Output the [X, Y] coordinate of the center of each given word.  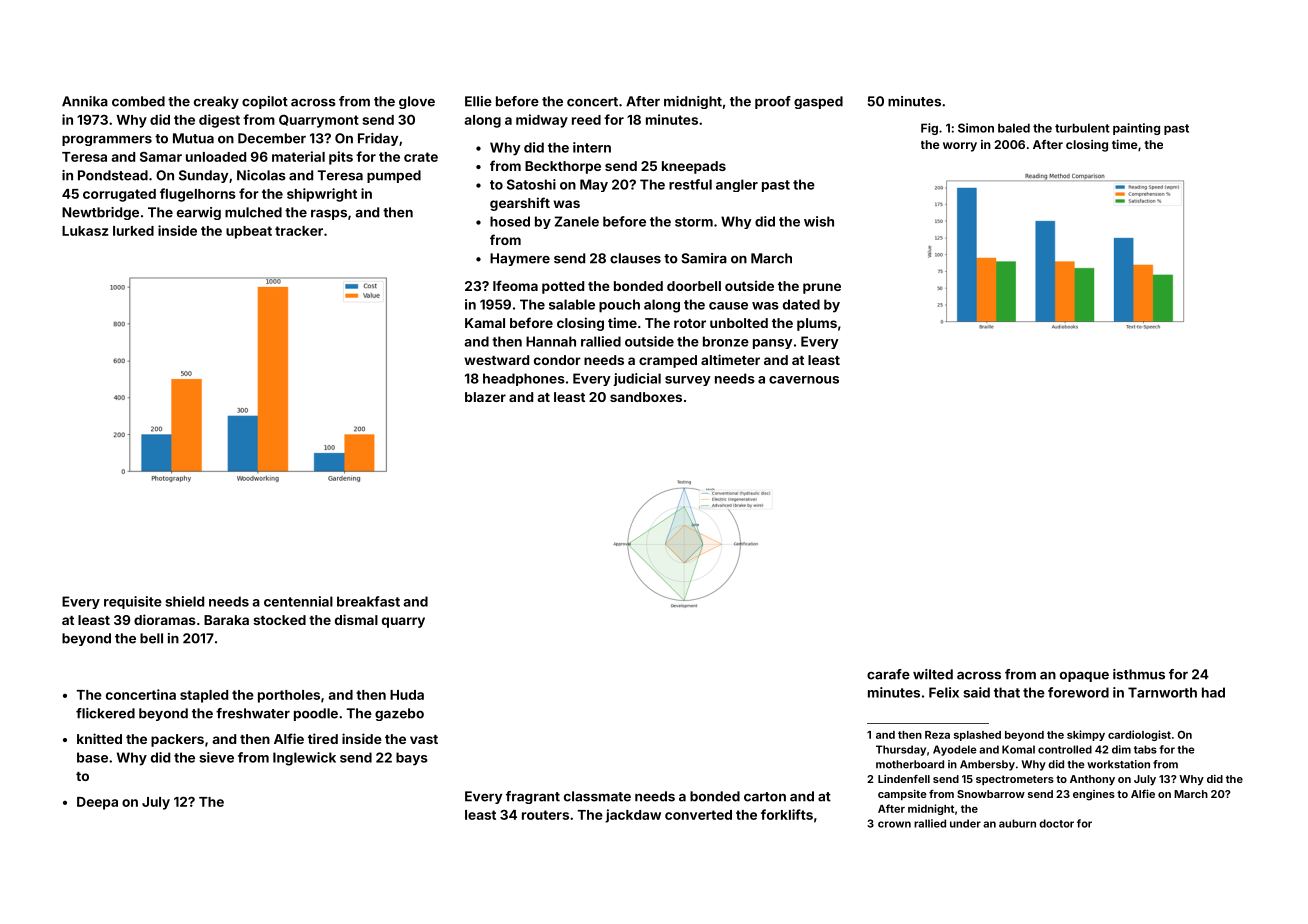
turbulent [1082, 128]
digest [219, 121]
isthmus [1139, 674]
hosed [510, 221]
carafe [888, 674]
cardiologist [1139, 735]
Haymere [520, 259]
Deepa [97, 803]
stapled [204, 696]
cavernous [804, 380]
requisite [133, 602]
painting [1136, 129]
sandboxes [646, 397]
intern [592, 147]
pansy [773, 344]
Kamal [485, 323]
